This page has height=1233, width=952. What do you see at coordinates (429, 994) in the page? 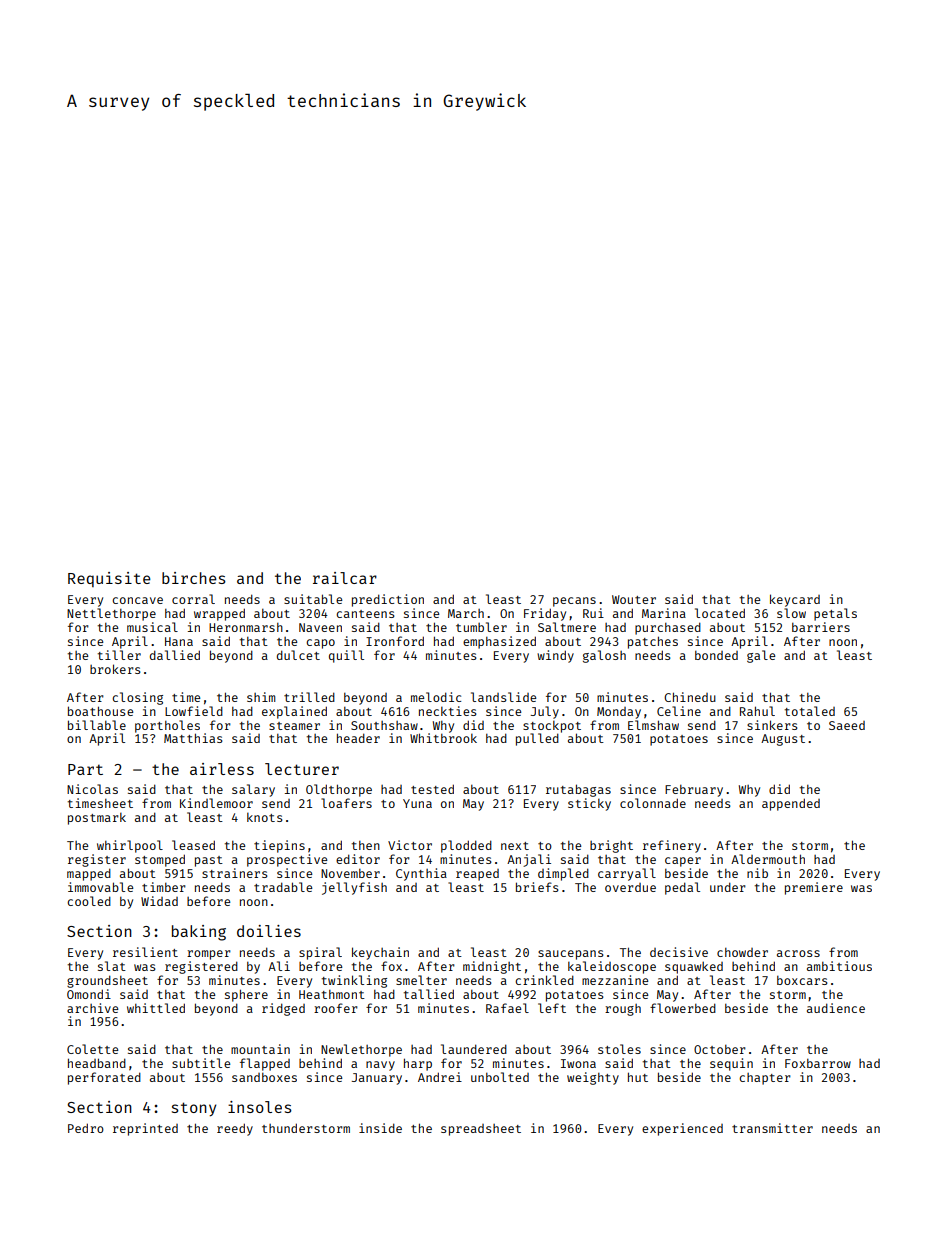
I see `tallied` at bounding box center [429, 994].
